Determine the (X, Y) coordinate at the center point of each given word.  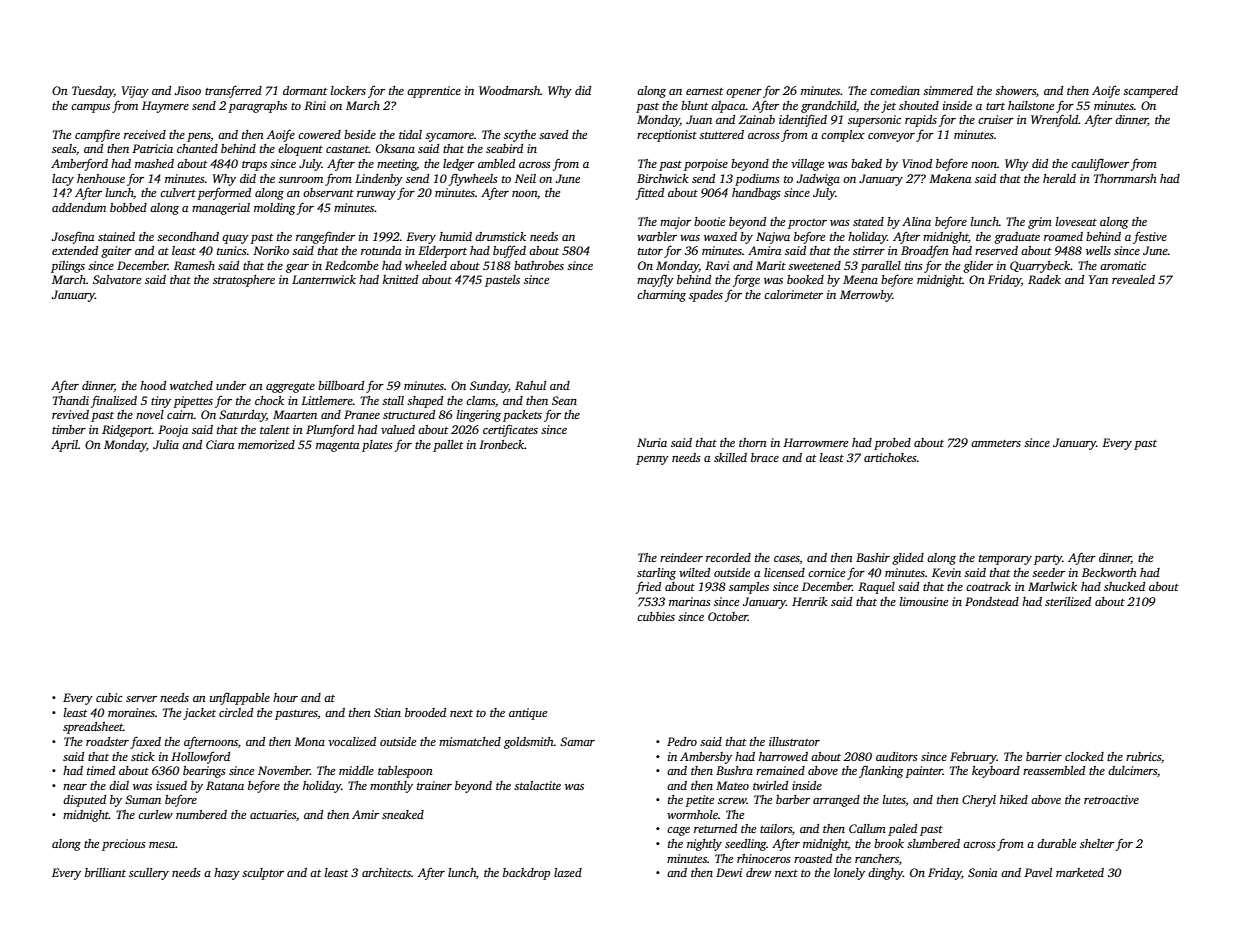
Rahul (530, 385)
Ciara (220, 444)
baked (866, 163)
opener (744, 93)
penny (652, 460)
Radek (1044, 279)
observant (328, 192)
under (231, 385)
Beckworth (1109, 572)
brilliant (105, 872)
